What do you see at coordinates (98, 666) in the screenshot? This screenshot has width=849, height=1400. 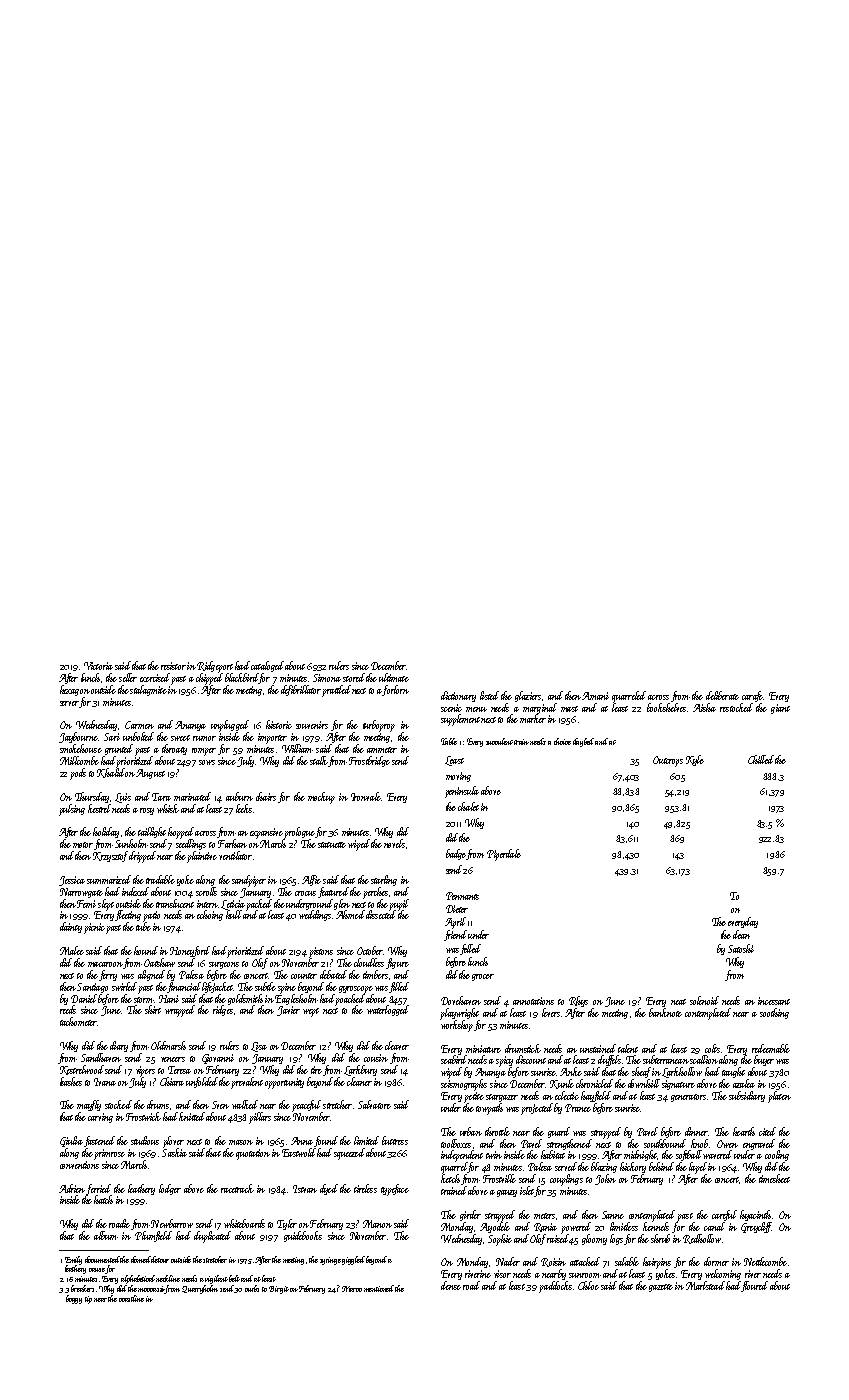 I see `Victoria` at bounding box center [98, 666].
